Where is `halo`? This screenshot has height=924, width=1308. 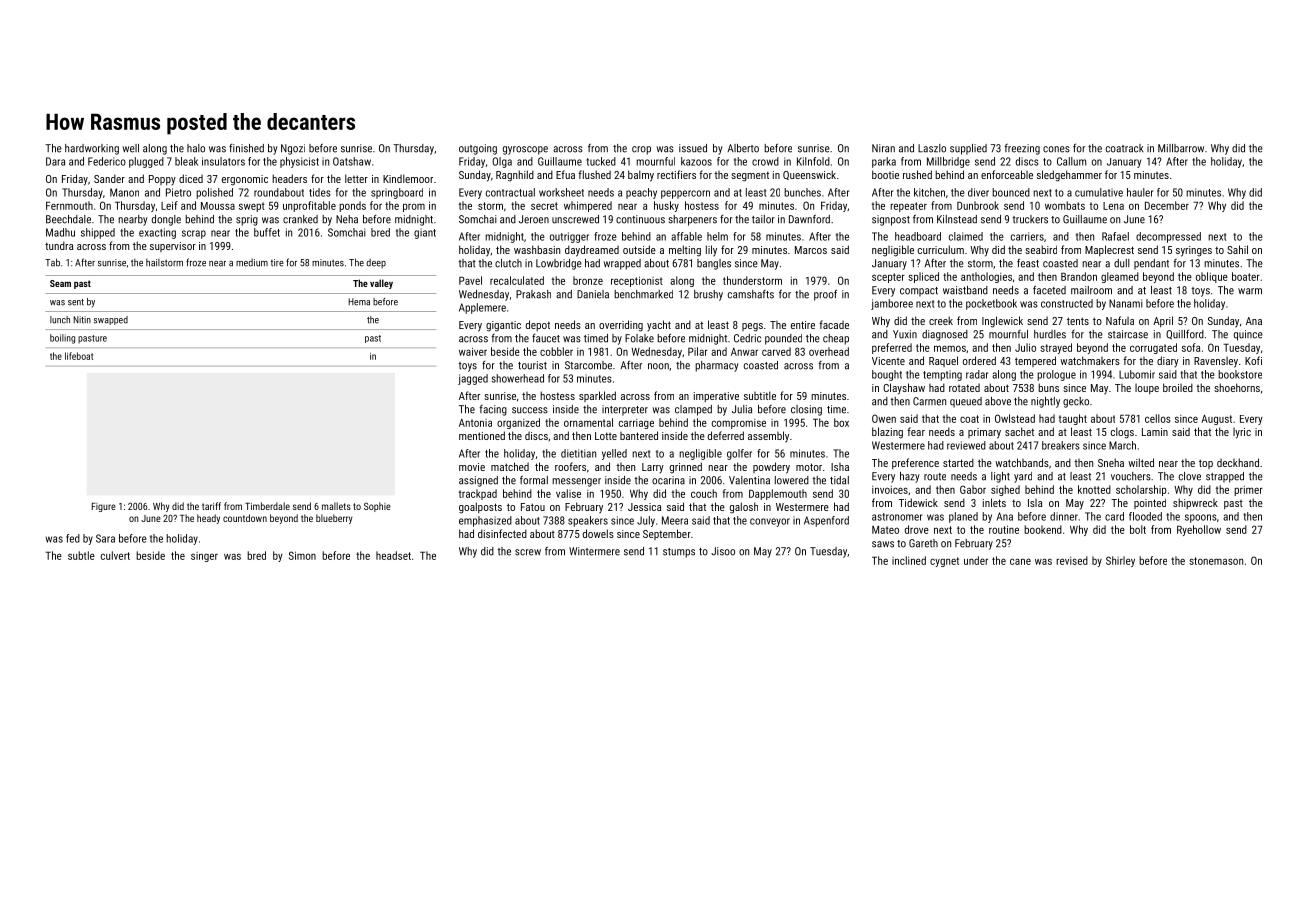
halo is located at coordinates (196, 148).
